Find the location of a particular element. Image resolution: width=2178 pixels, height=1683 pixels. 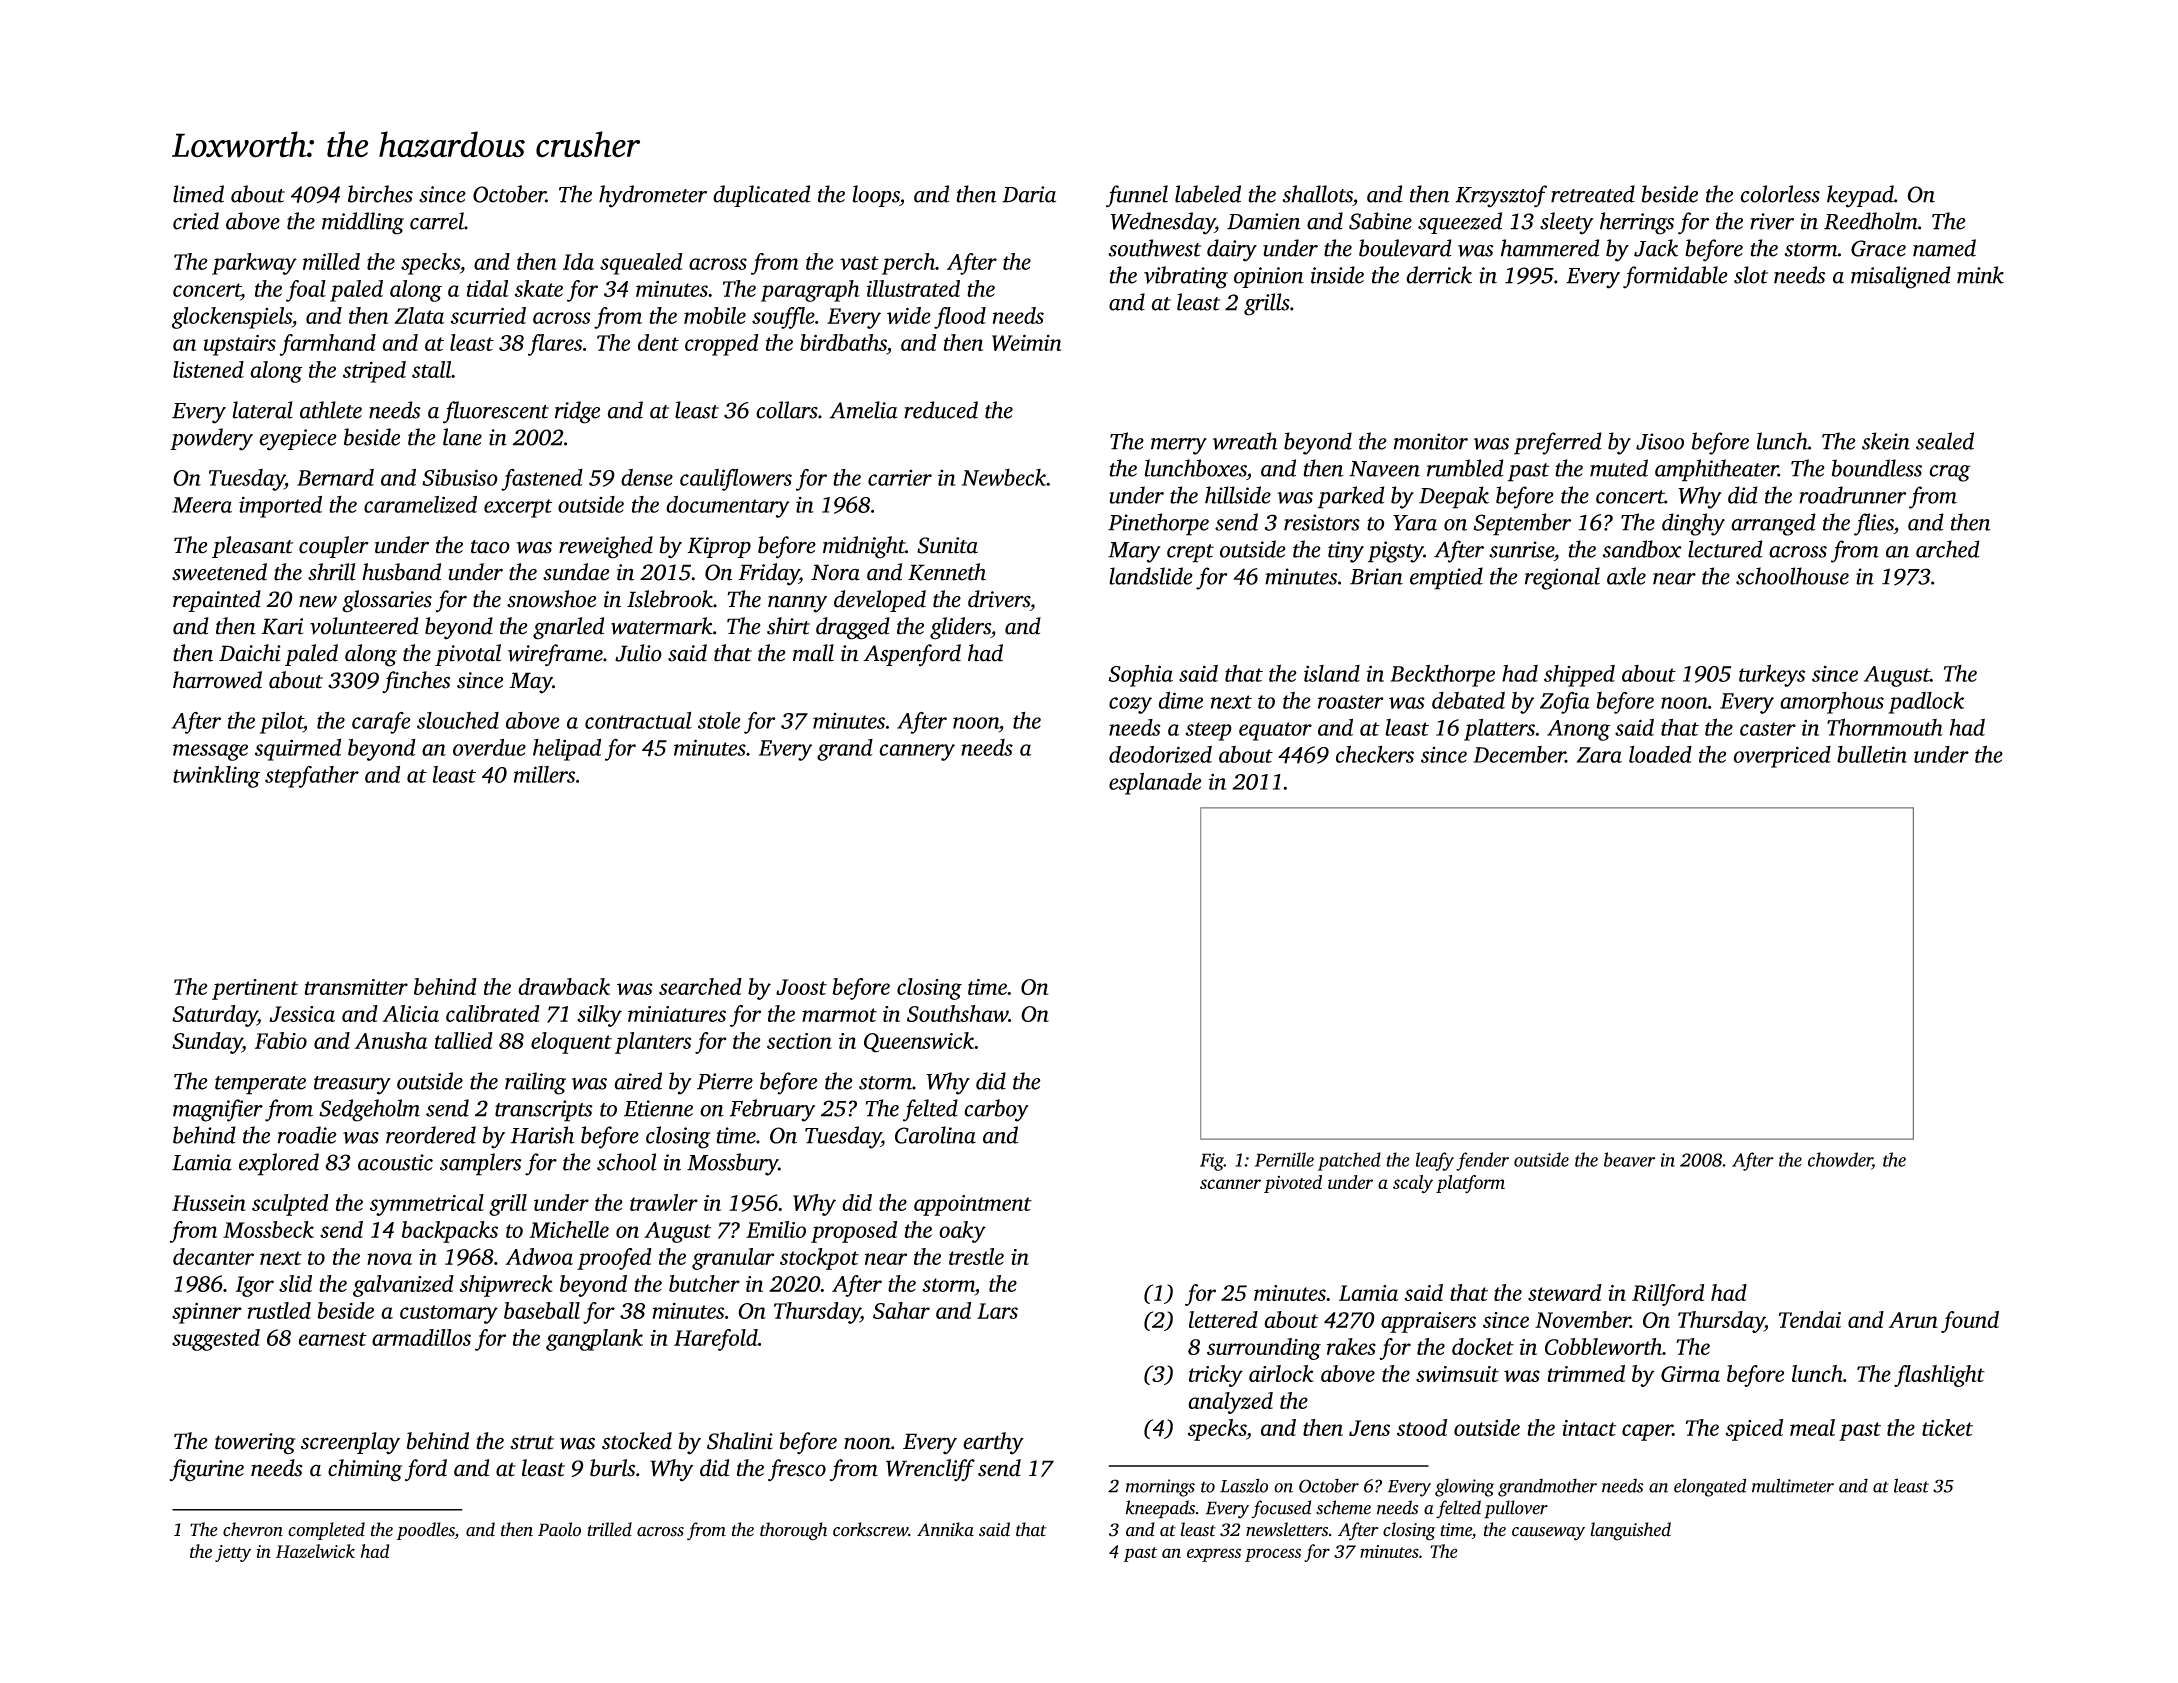

drawback is located at coordinates (564, 986).
